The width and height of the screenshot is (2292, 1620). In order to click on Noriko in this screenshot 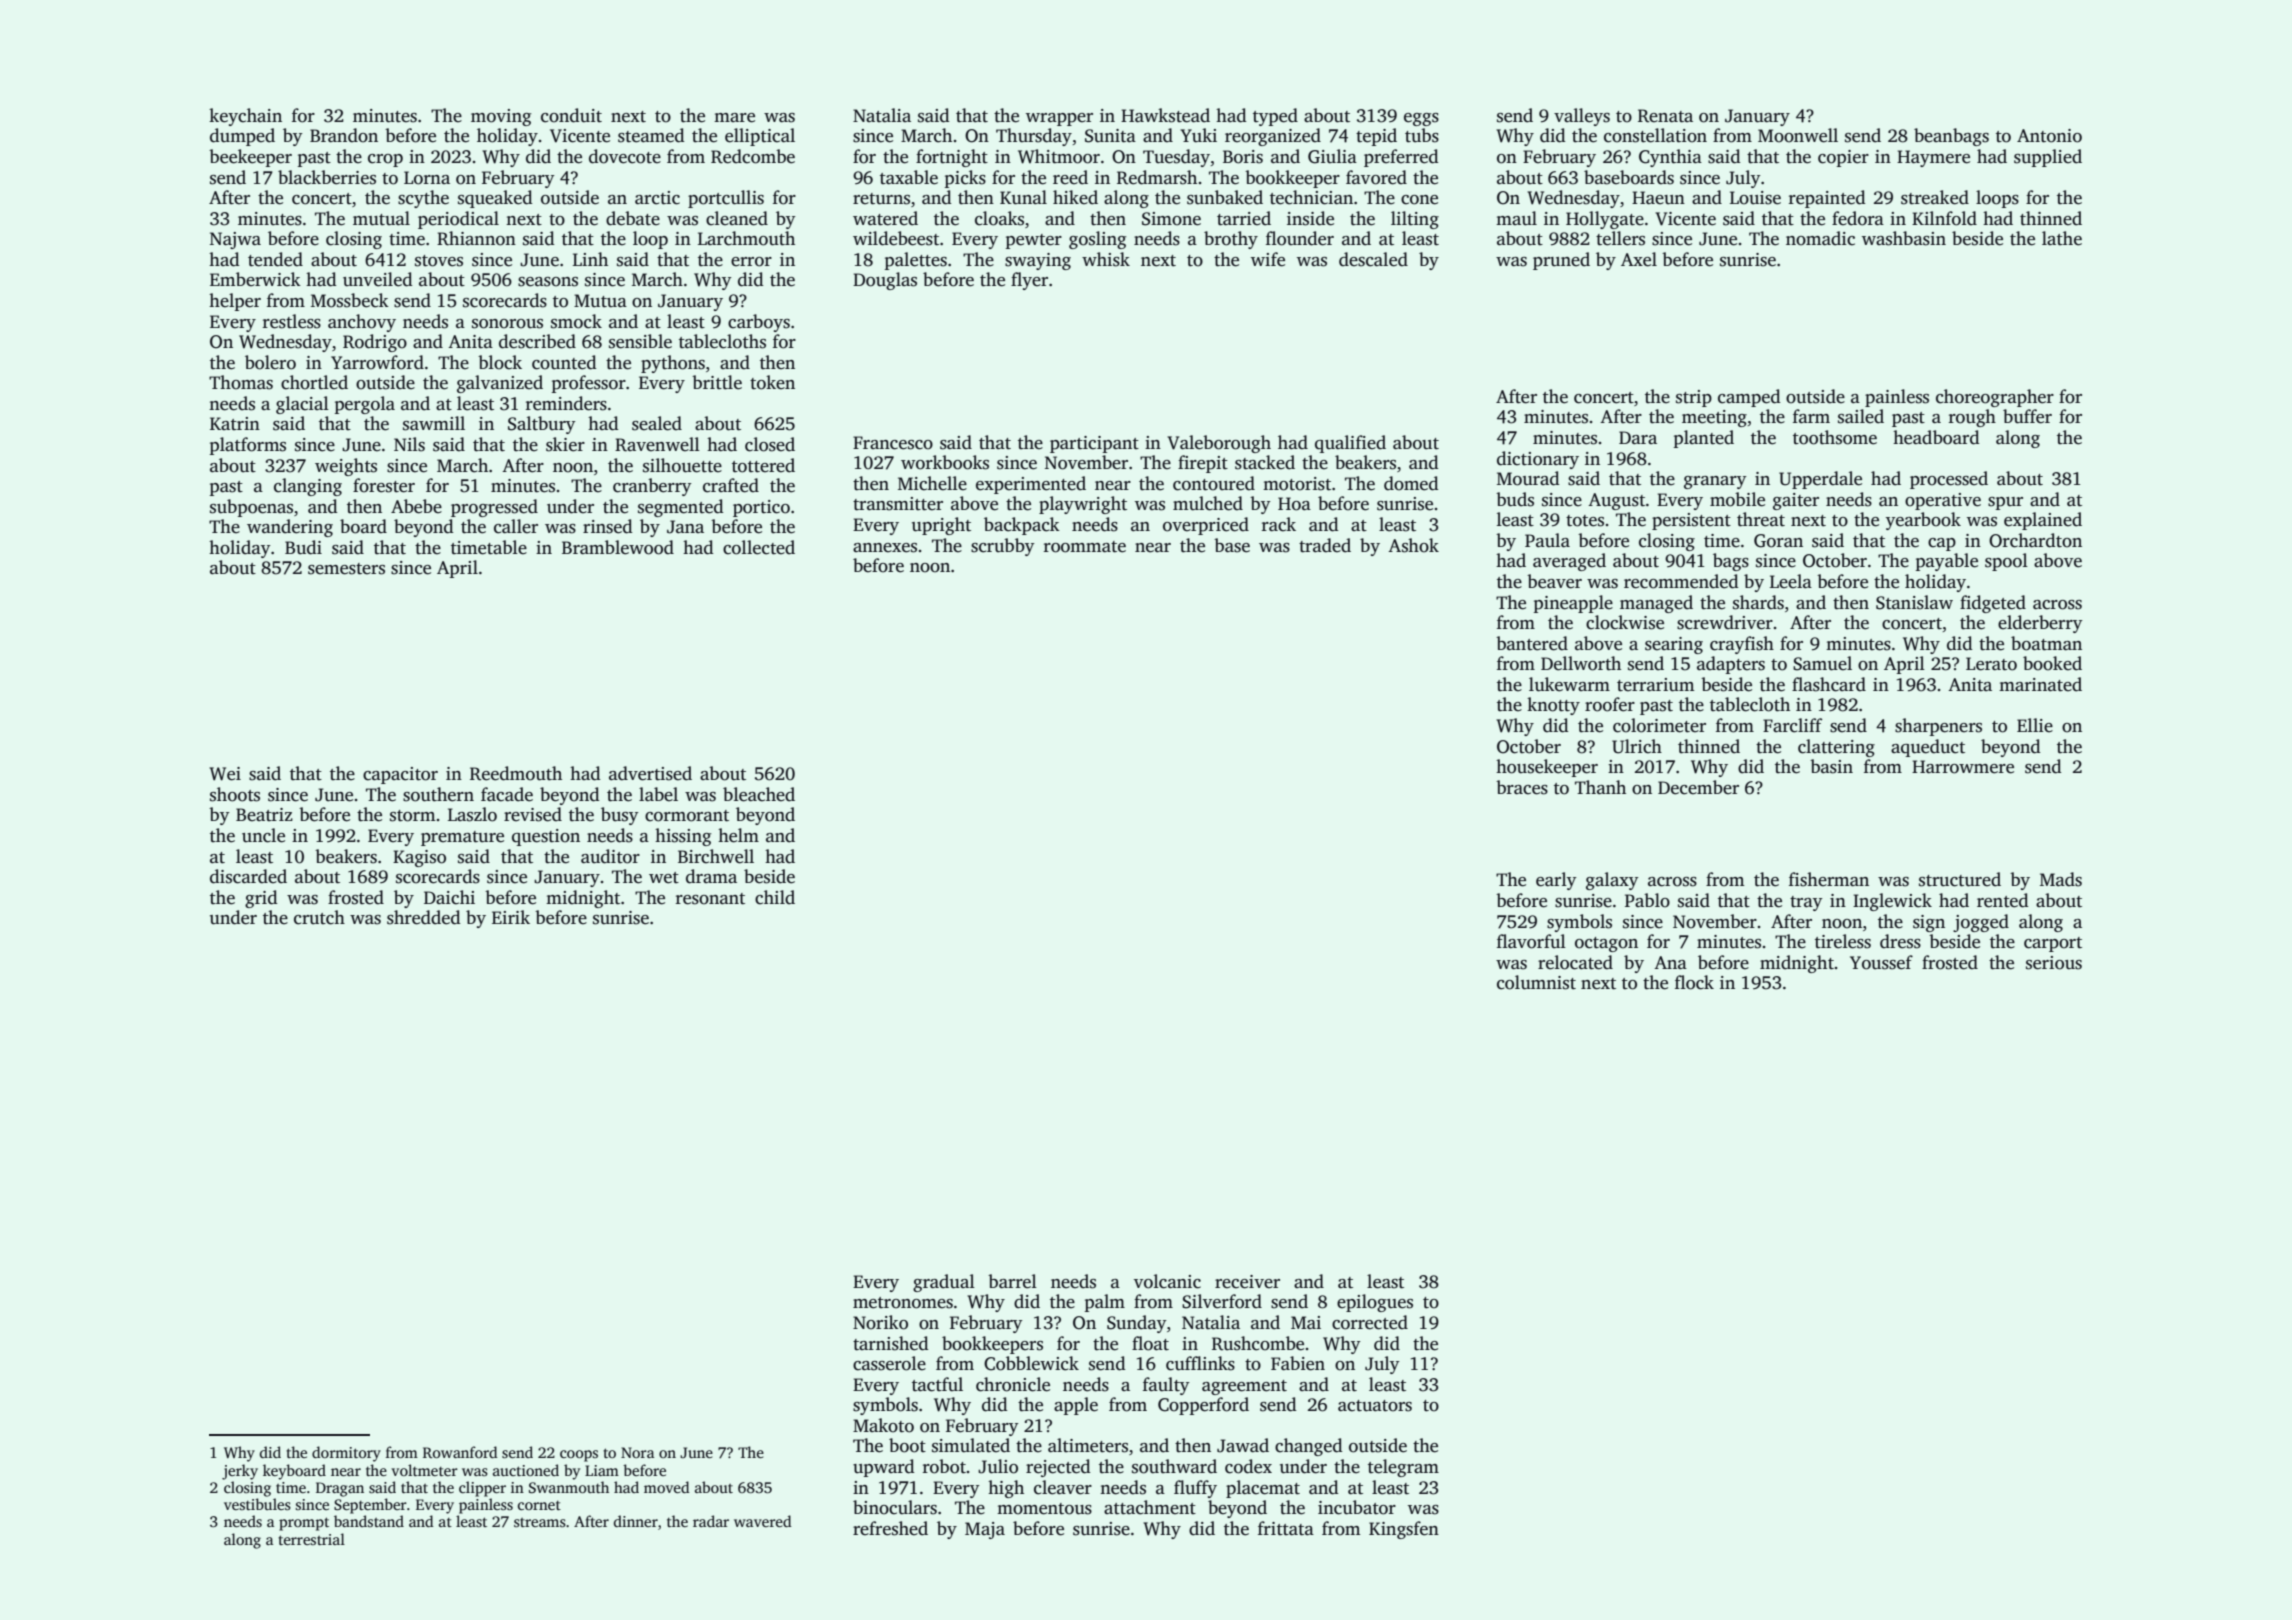, I will do `click(880, 1322)`.
